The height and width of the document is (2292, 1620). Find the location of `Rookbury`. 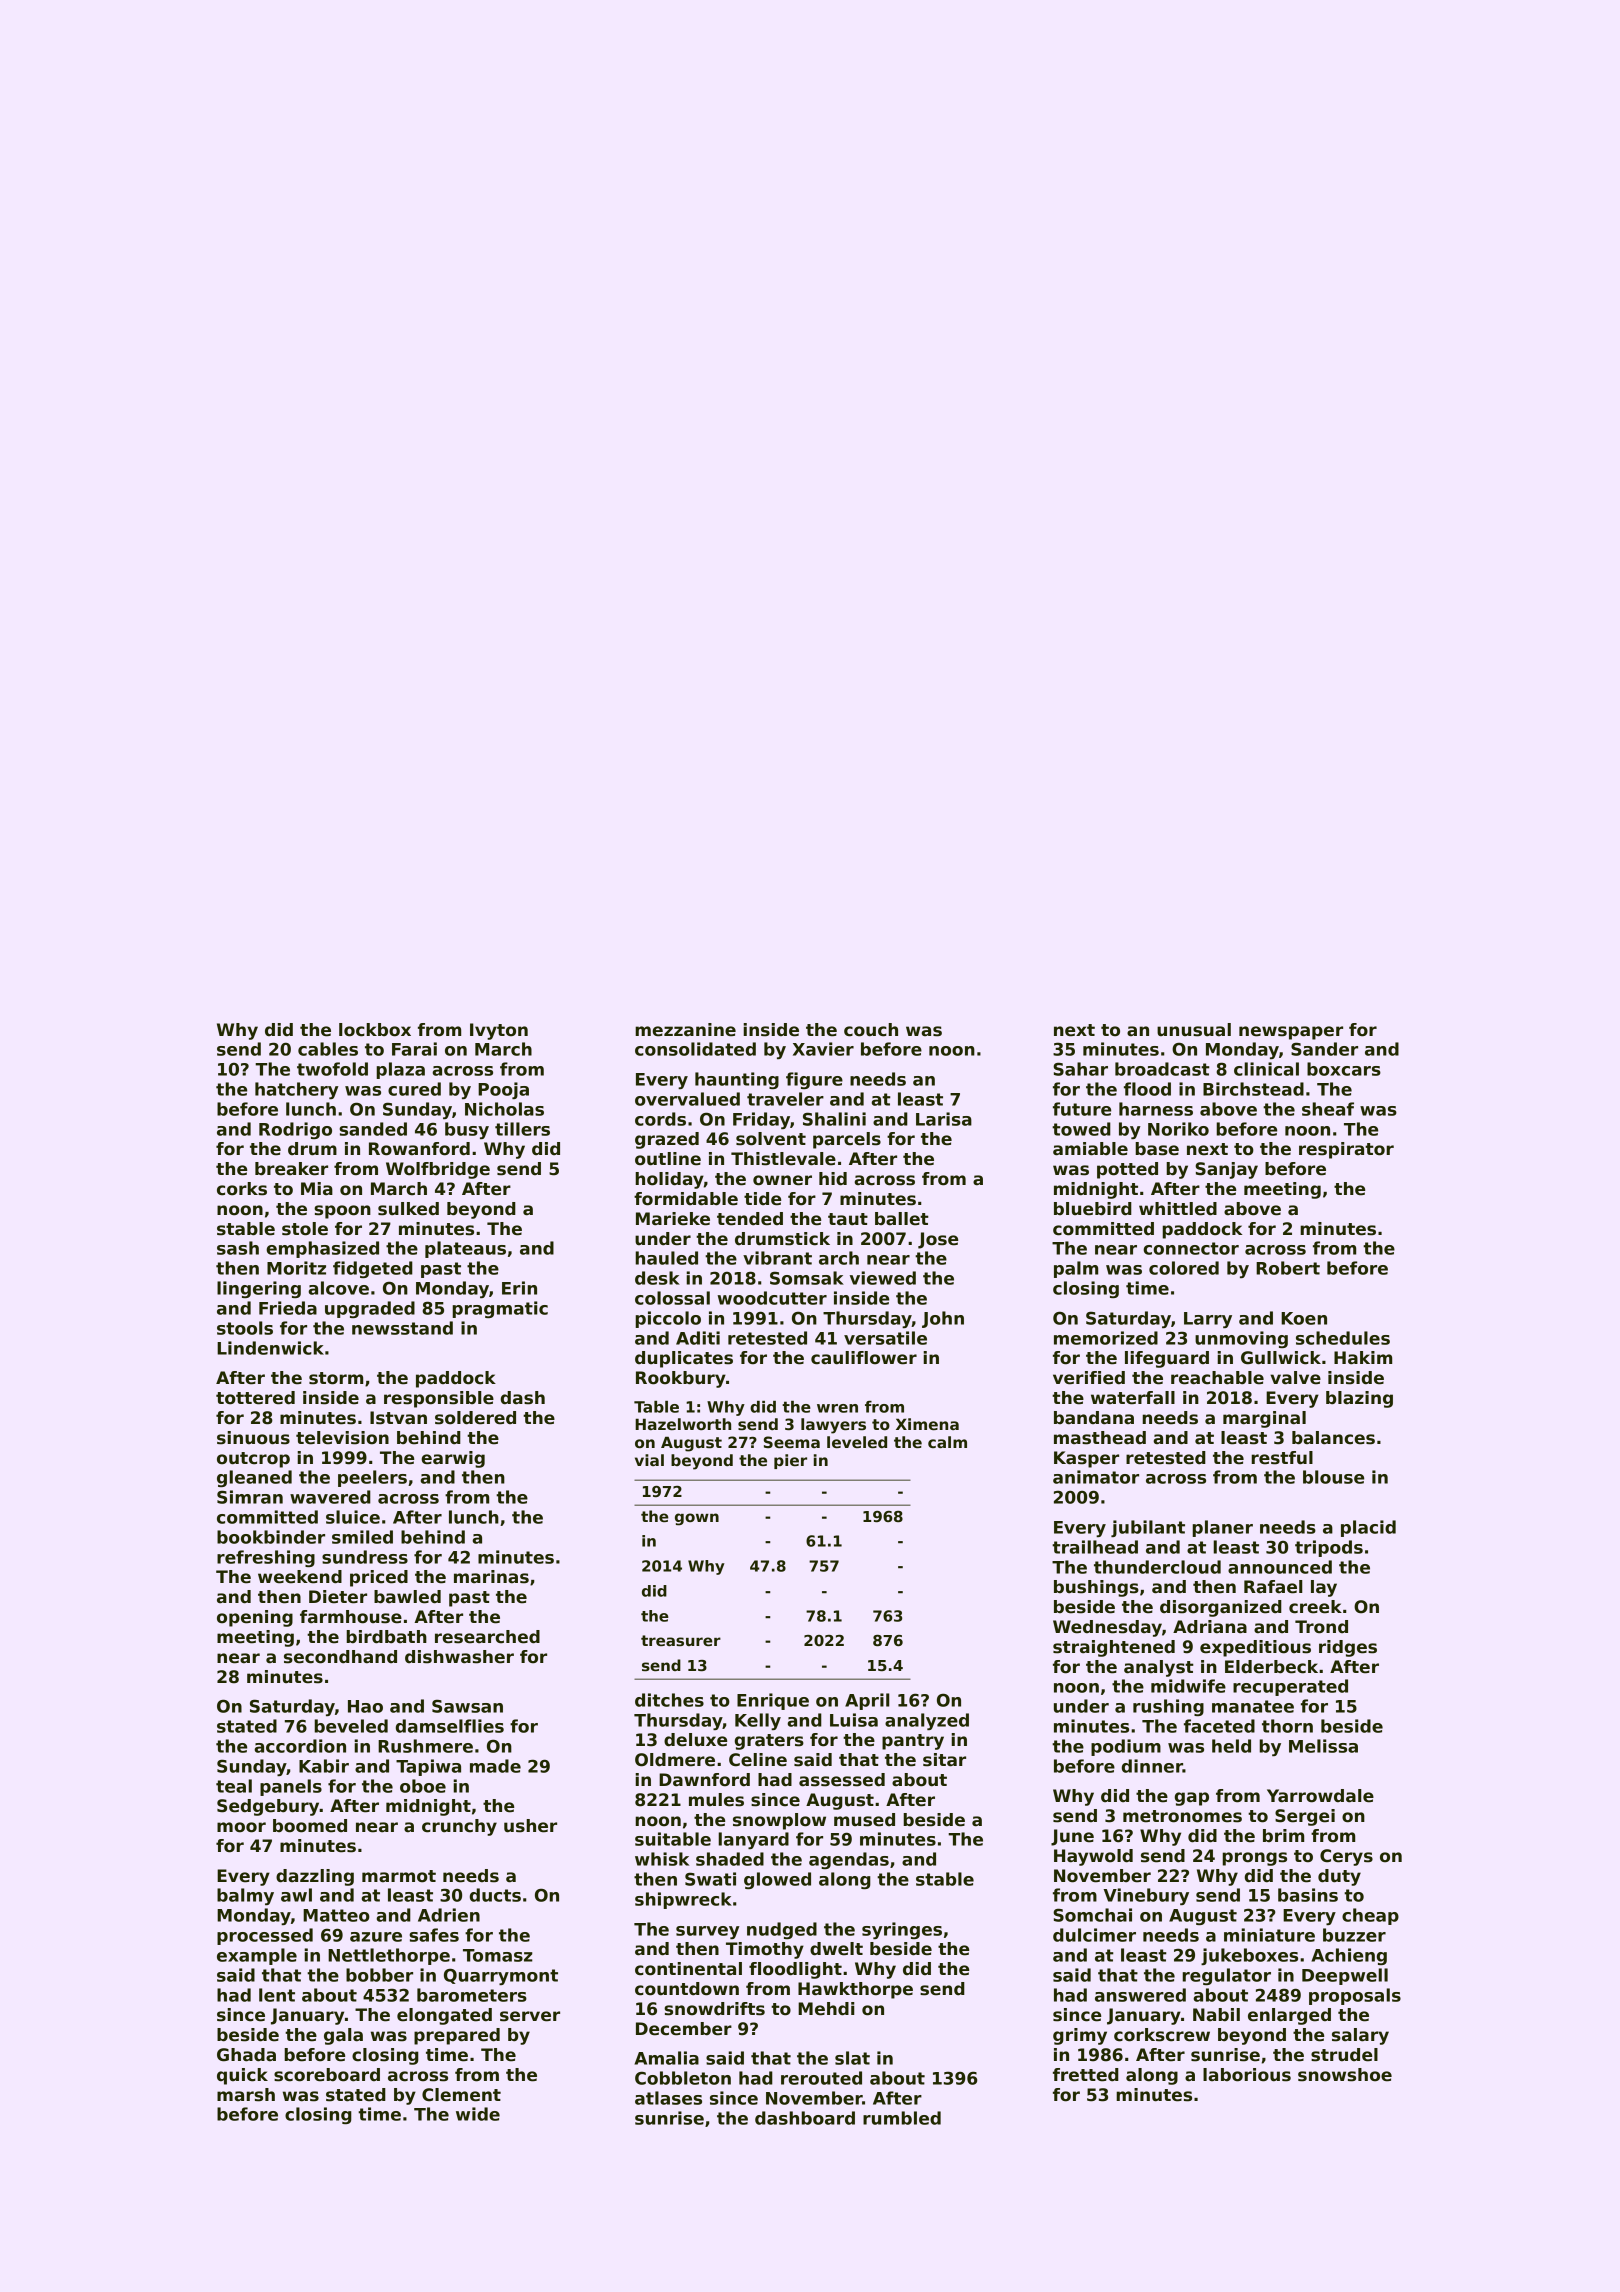

Rookbury is located at coordinates (681, 1379).
